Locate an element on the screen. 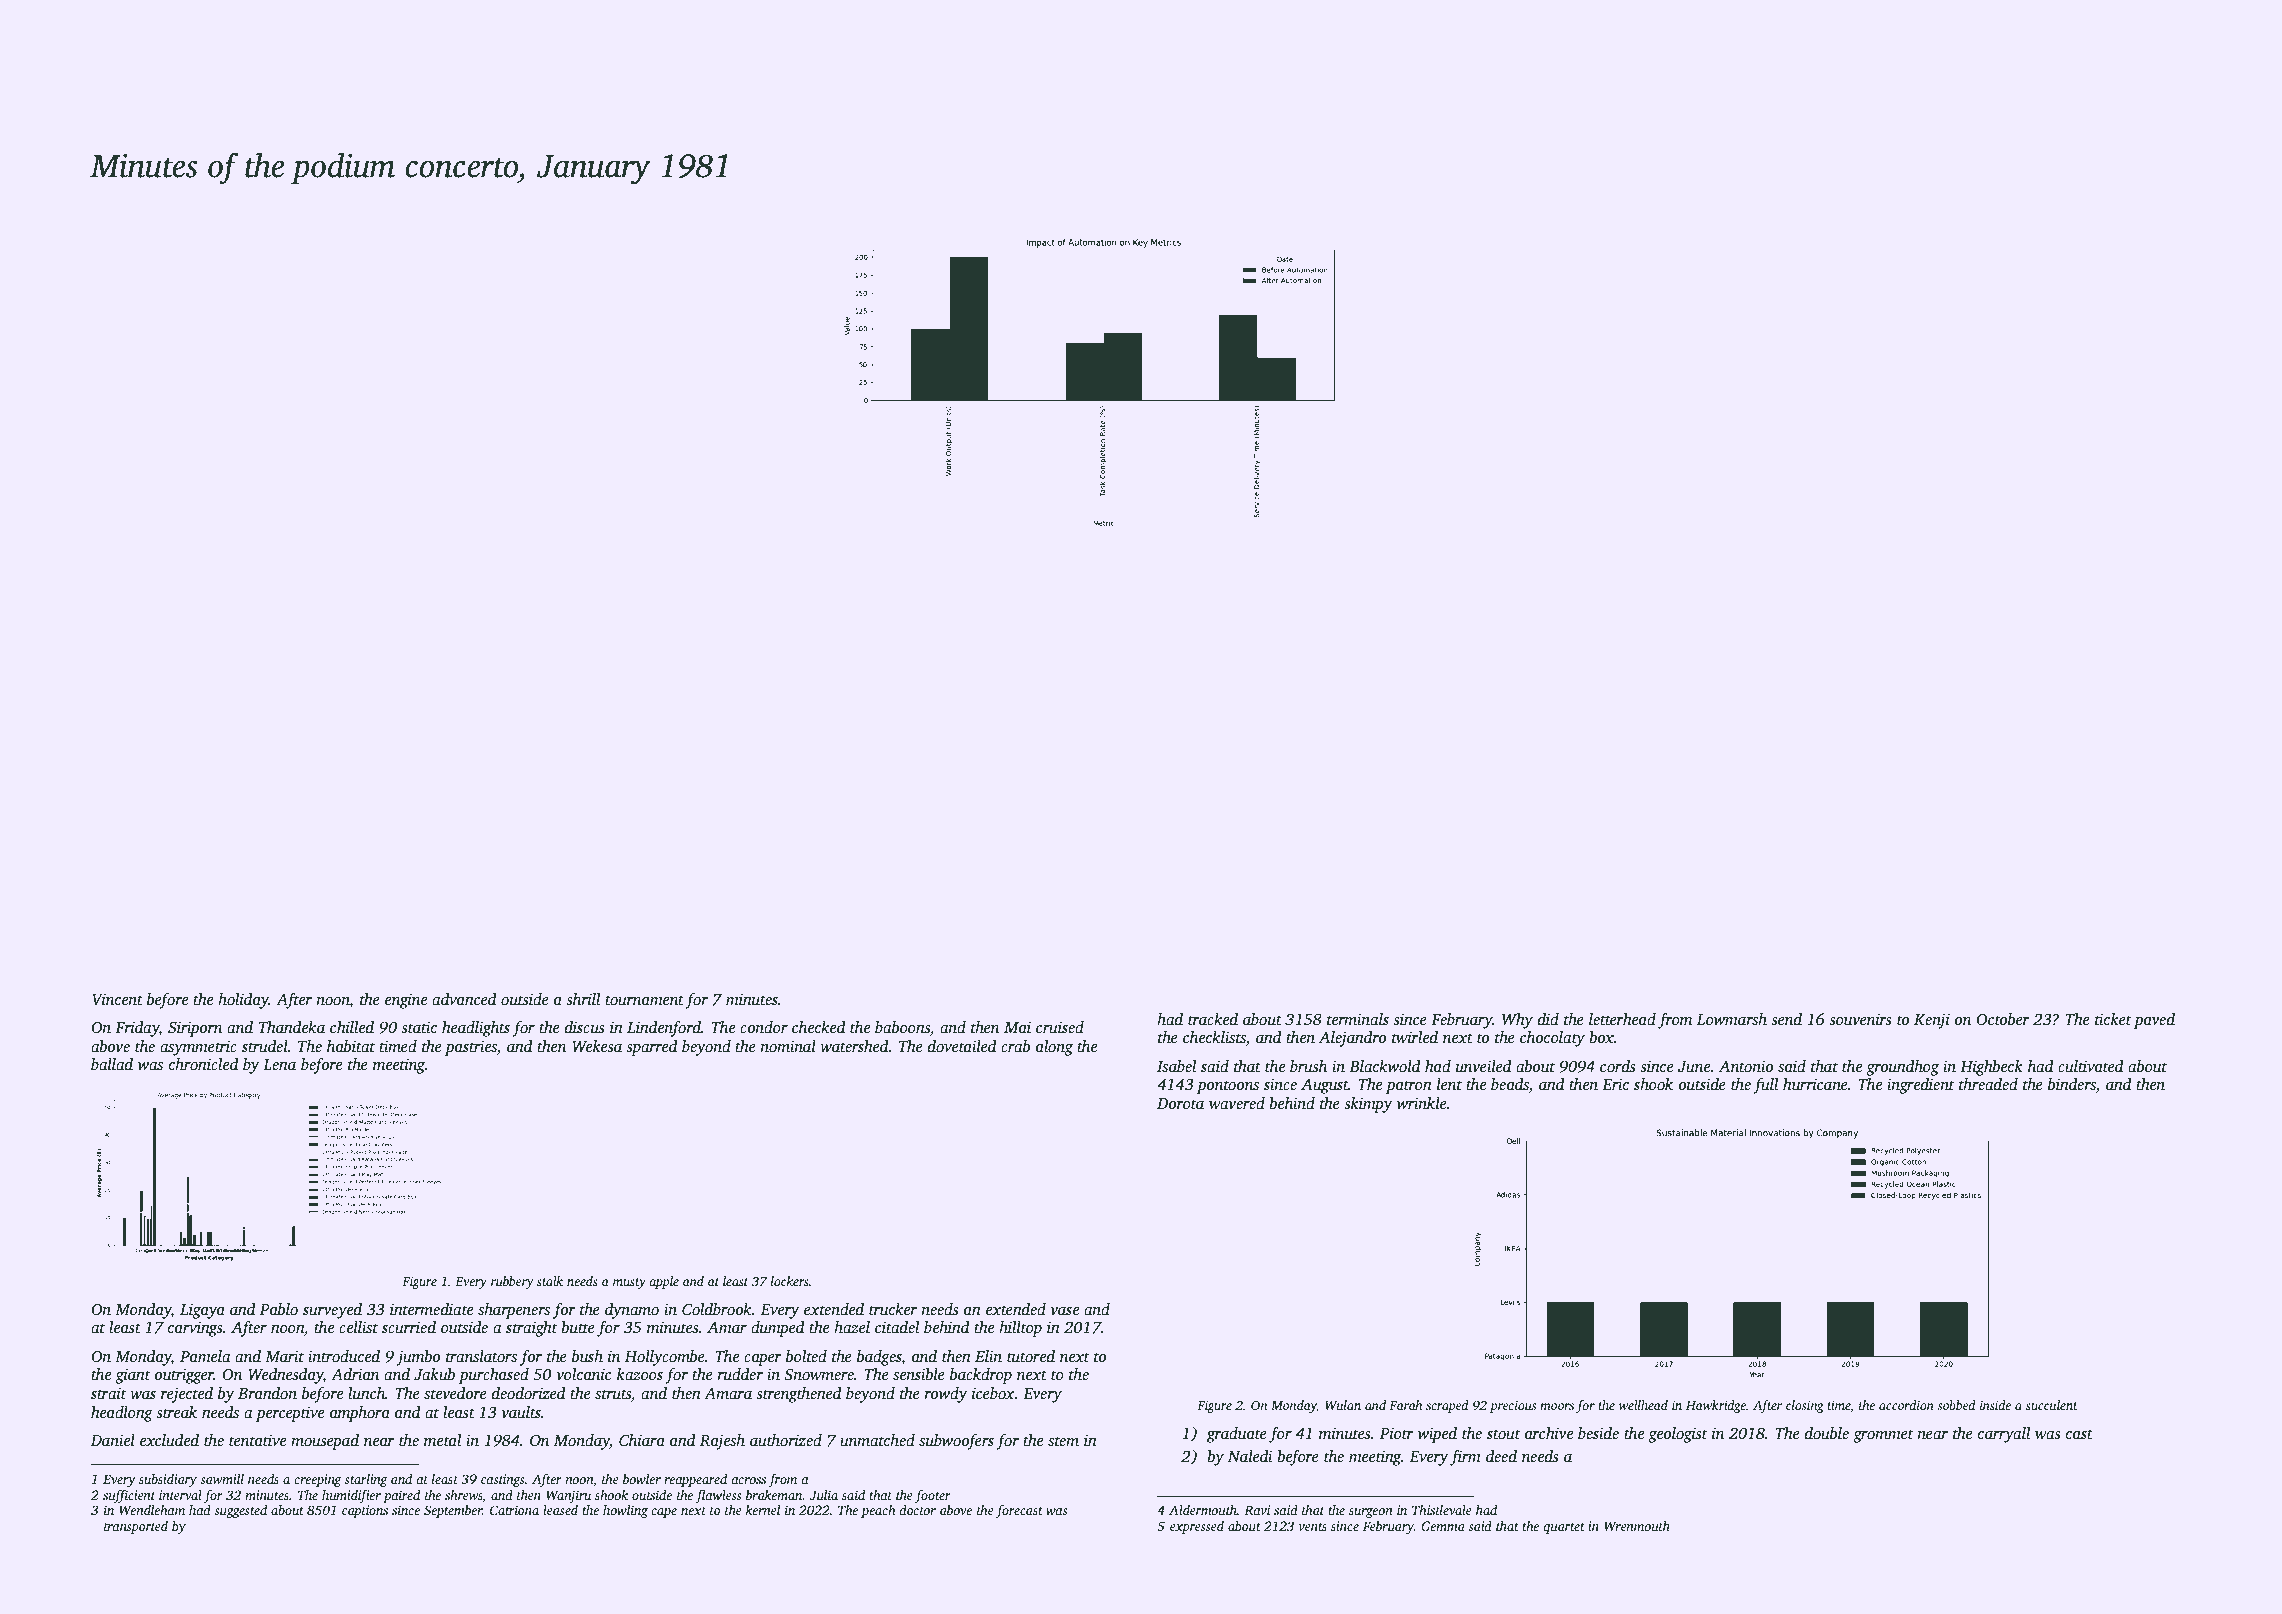 The image size is (2282, 1614). apple is located at coordinates (664, 1282).
